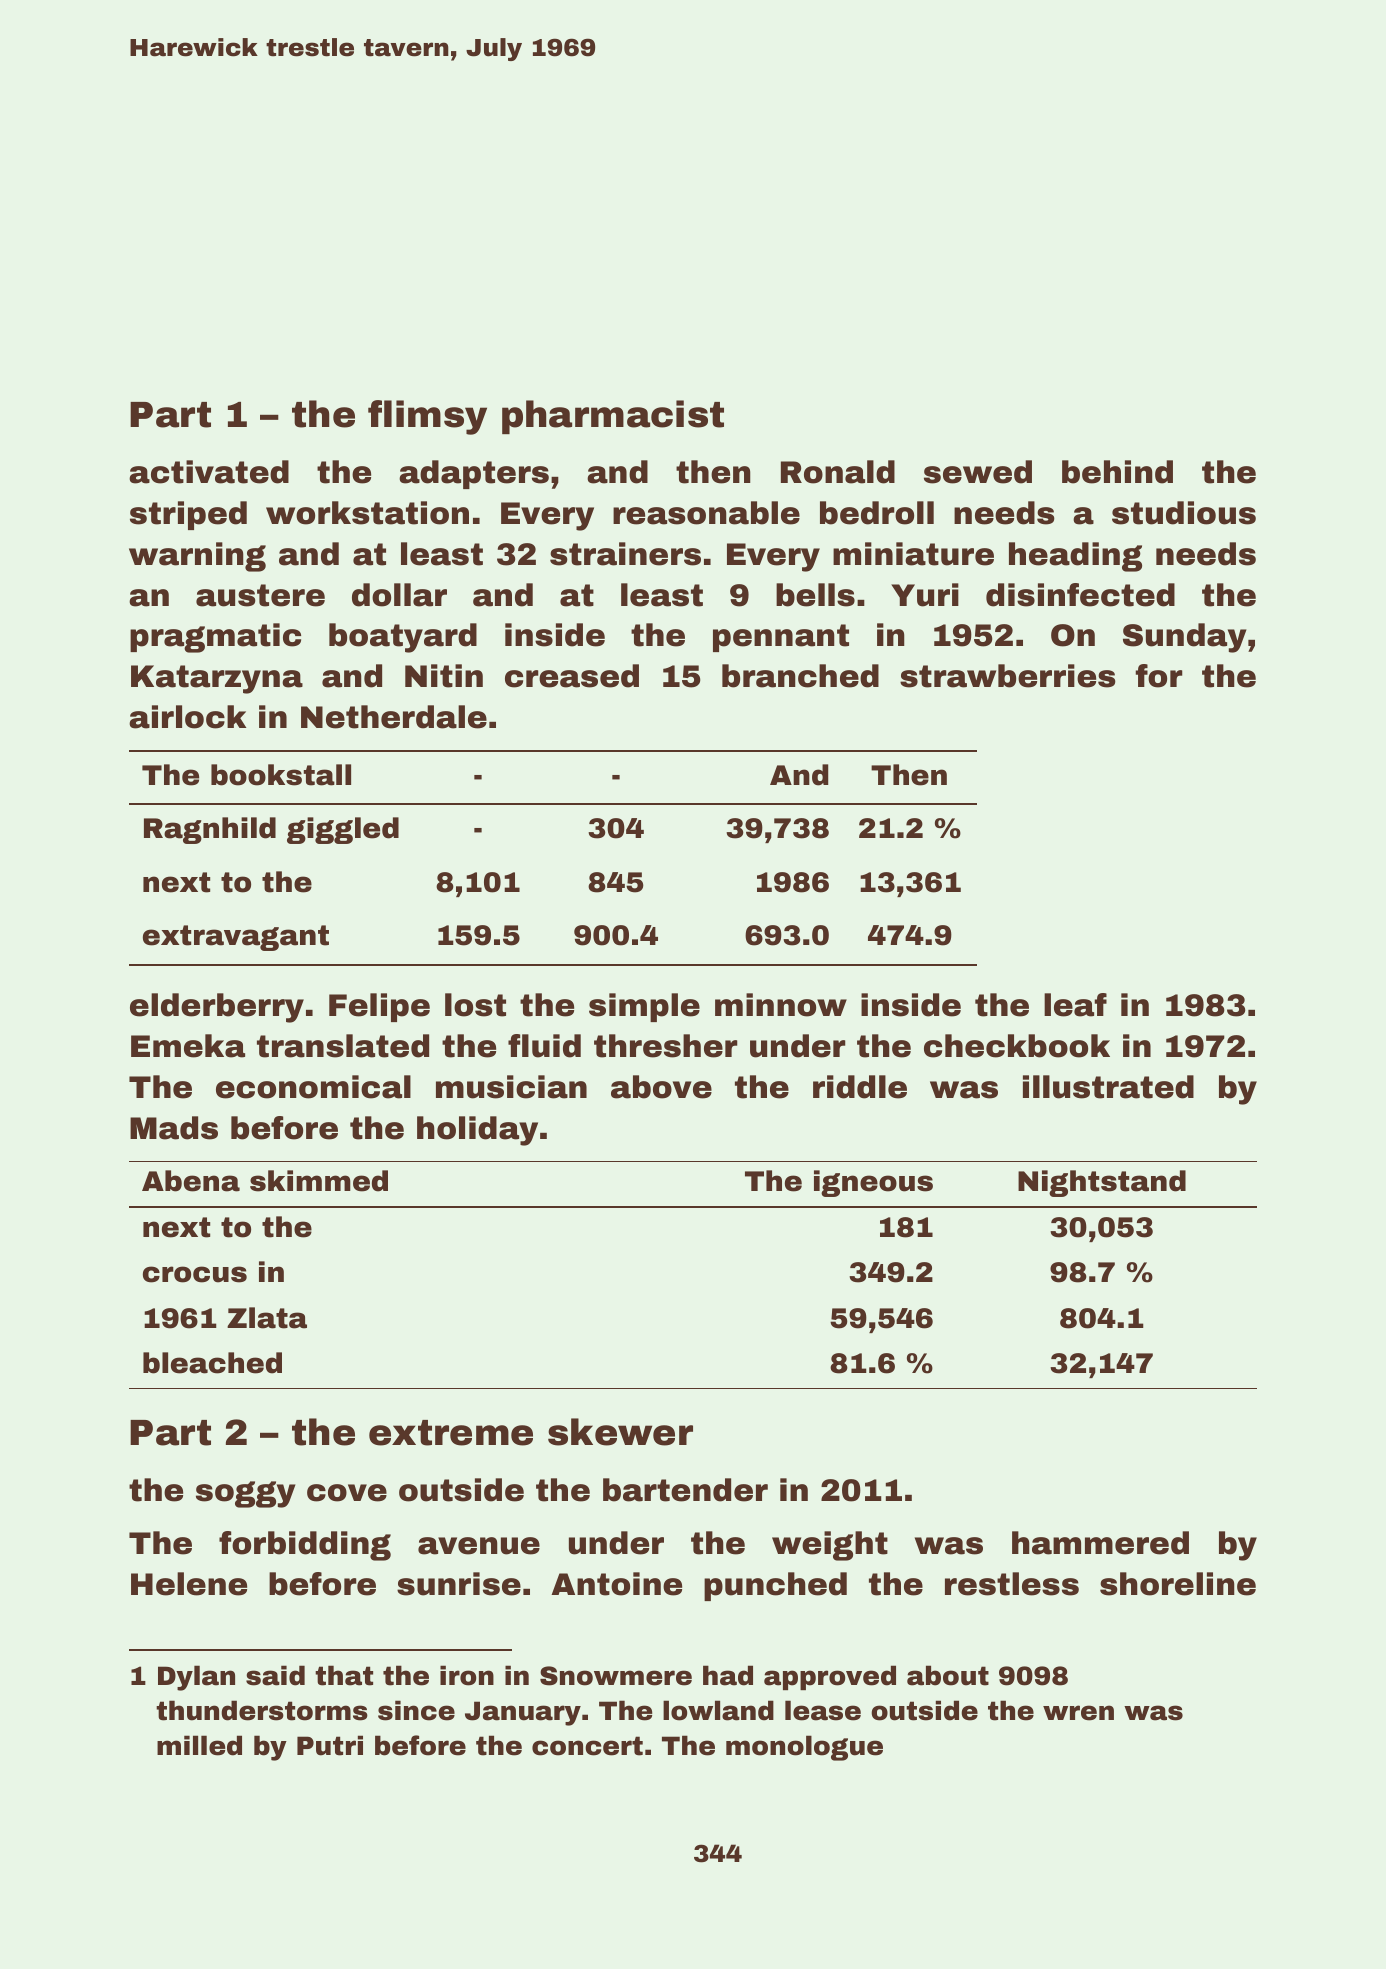 This screenshot has width=1386, height=1969. Describe the element at coordinates (343, 830) in the screenshot. I see `giggled` at that location.
